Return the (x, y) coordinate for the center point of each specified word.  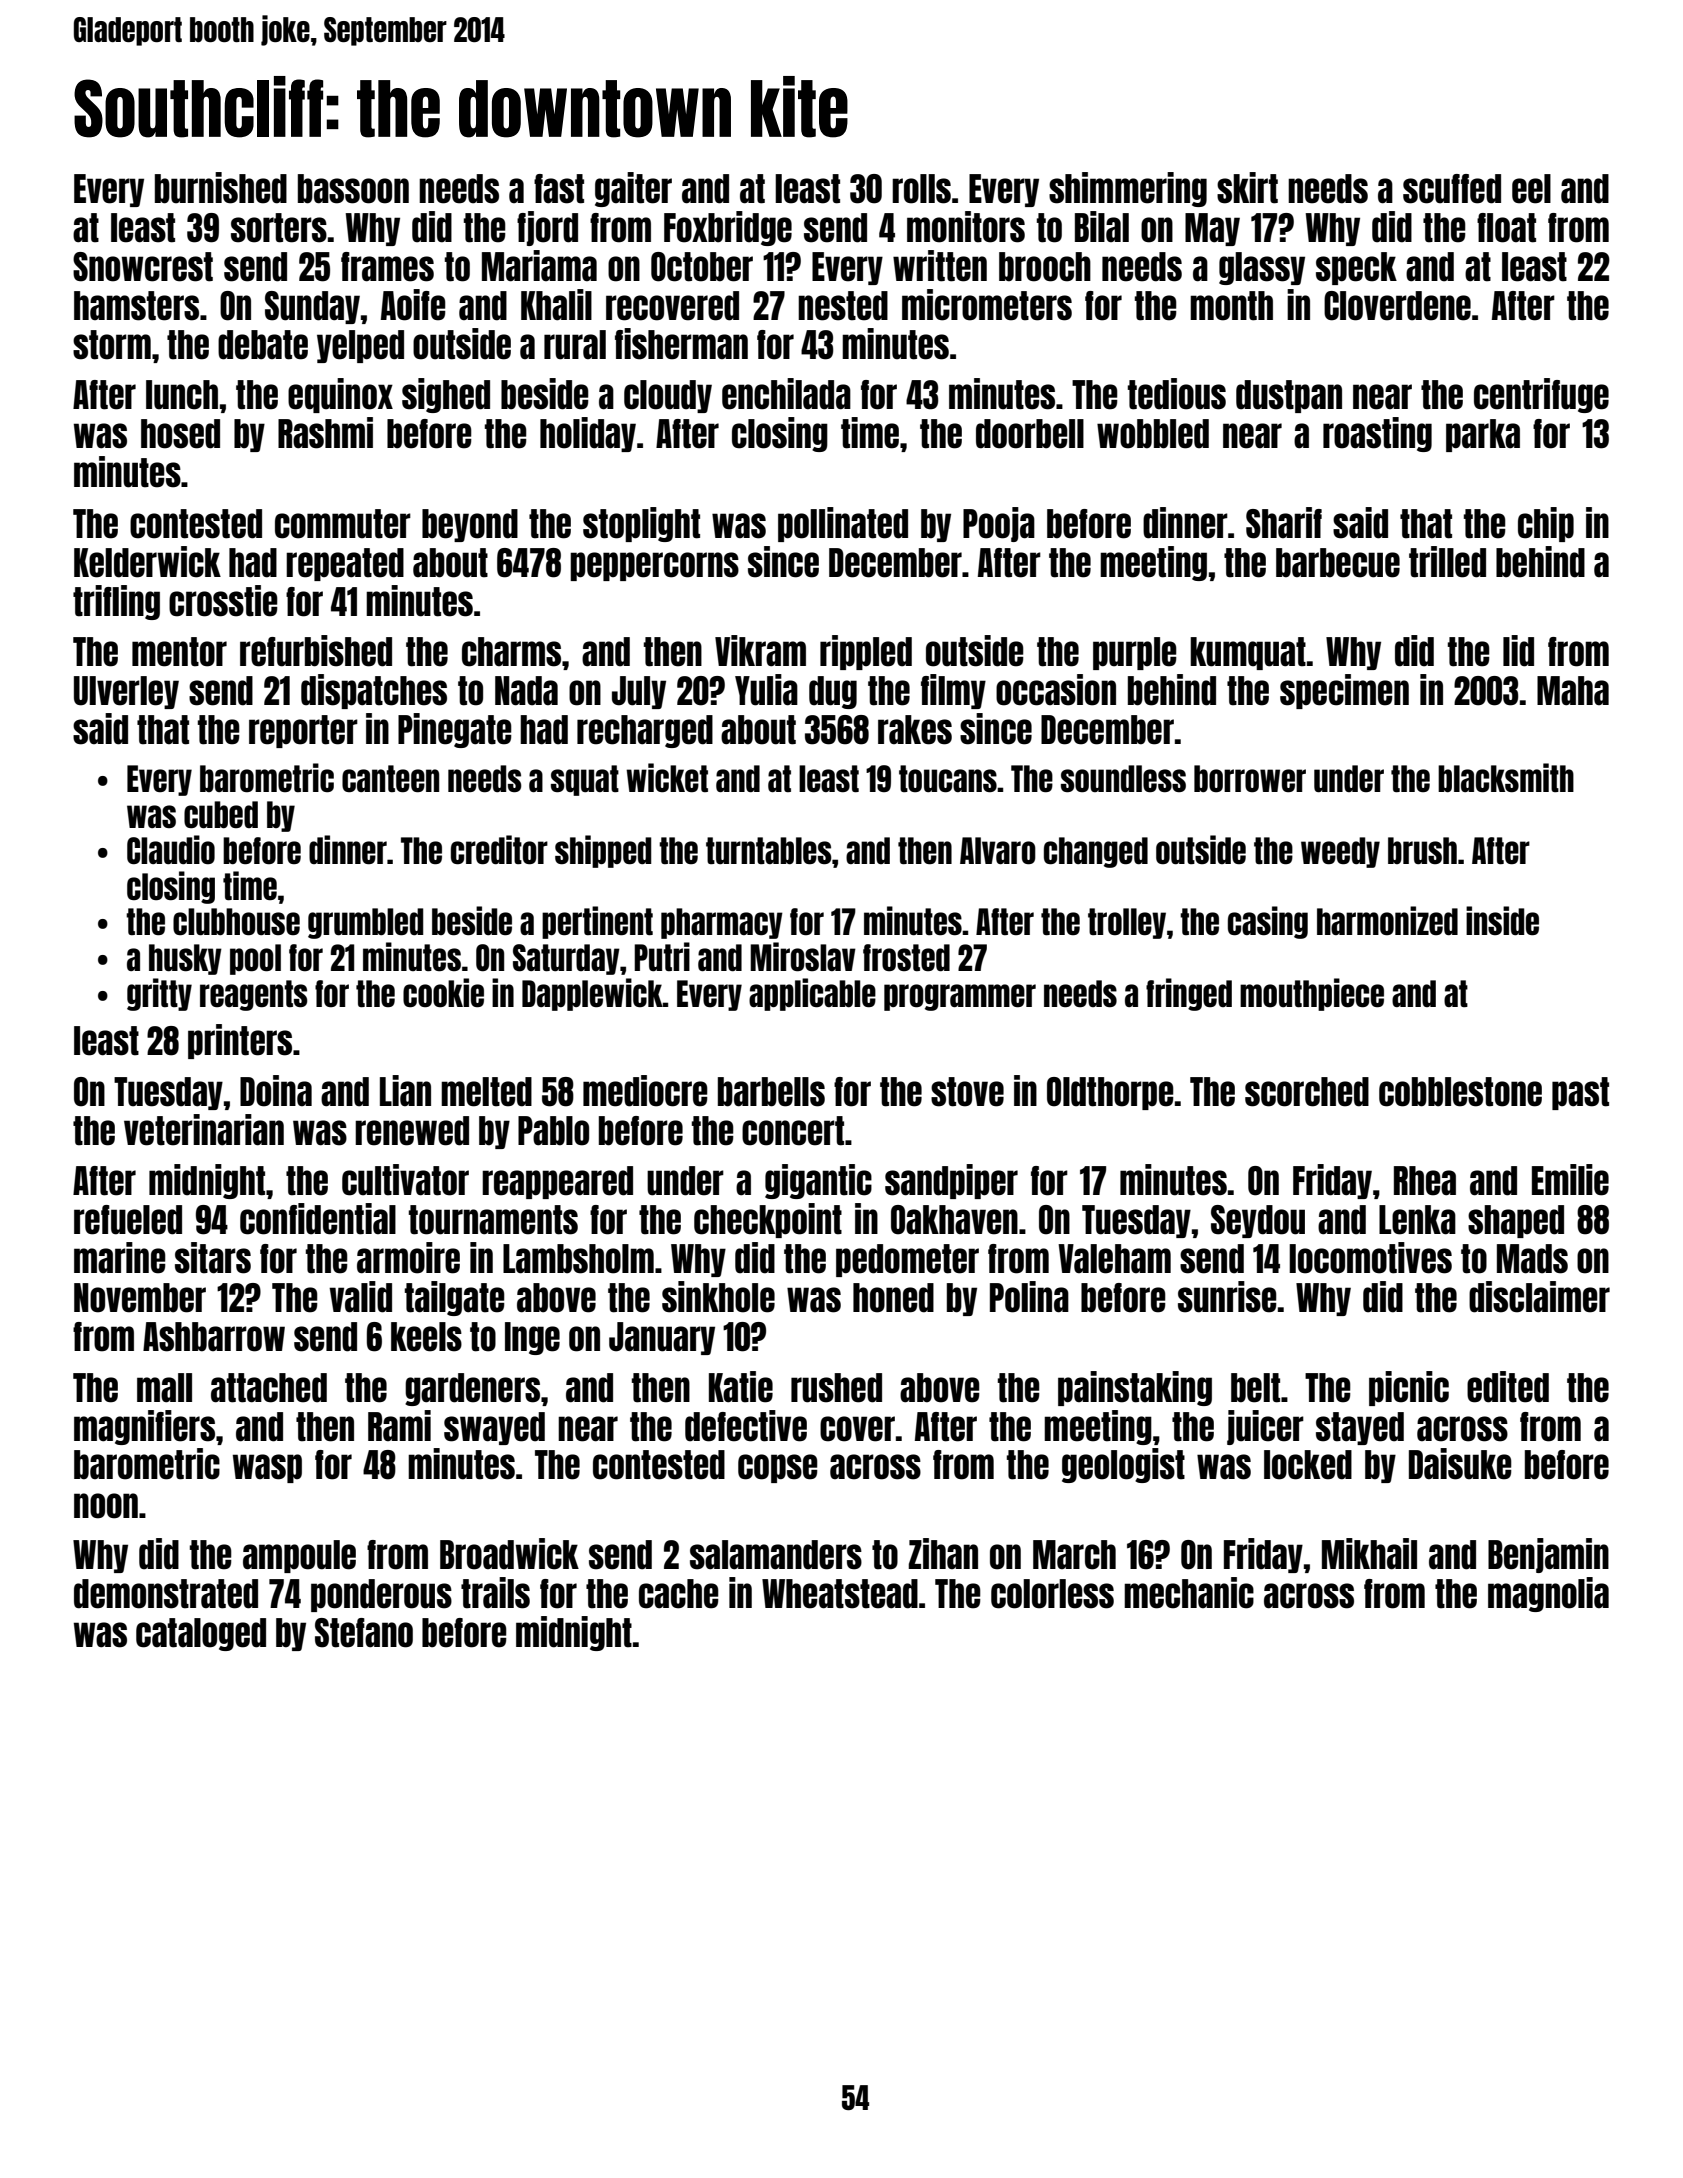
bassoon (353, 189)
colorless (1052, 1594)
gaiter (633, 189)
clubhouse (236, 922)
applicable (812, 994)
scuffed (1452, 189)
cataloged (201, 1634)
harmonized (1387, 921)
